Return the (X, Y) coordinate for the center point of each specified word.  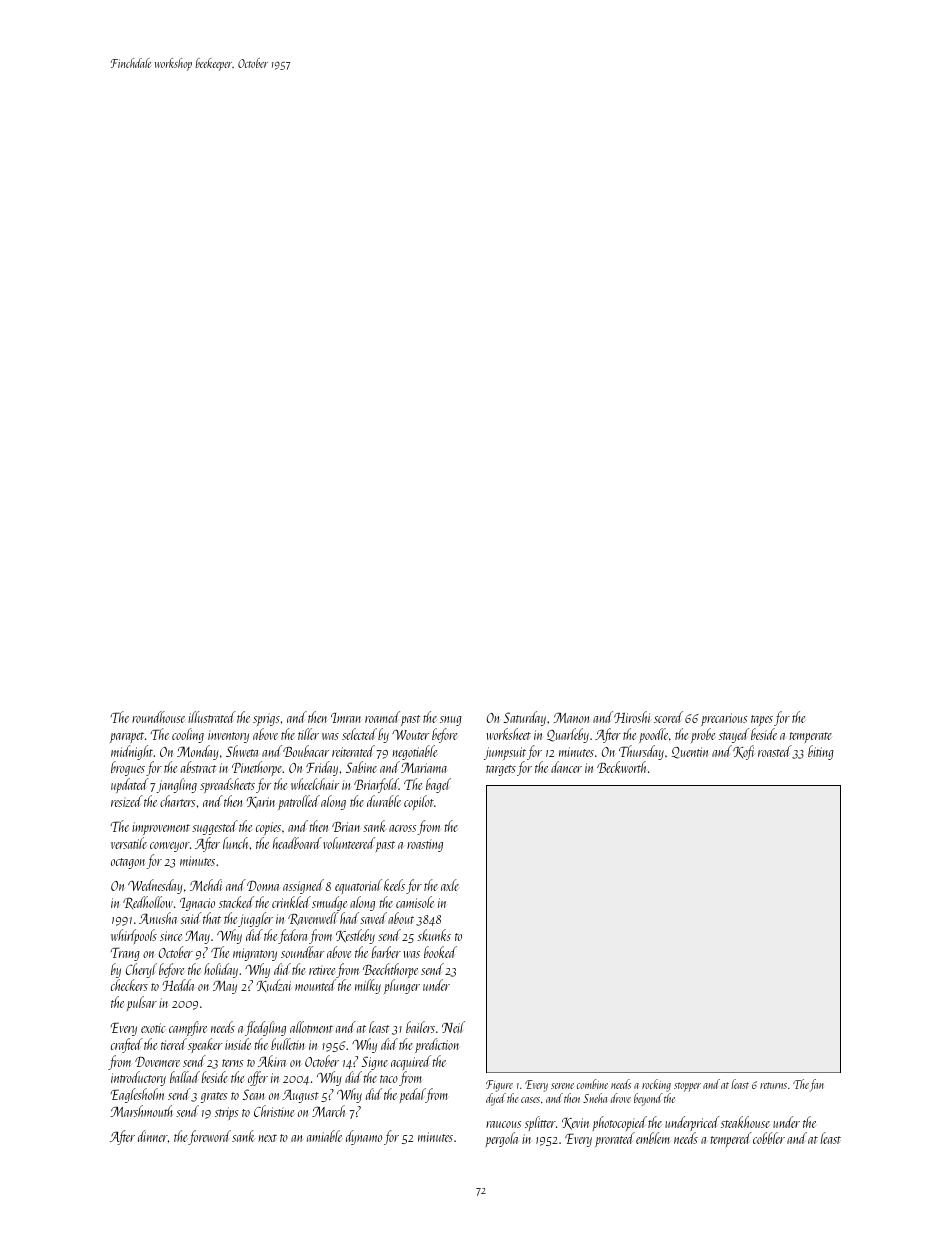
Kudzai (274, 985)
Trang (125, 954)
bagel (438, 785)
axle (450, 885)
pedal (412, 1095)
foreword (209, 1137)
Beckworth (621, 767)
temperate (810, 737)
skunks (434, 935)
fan (817, 1085)
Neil (453, 1027)
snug (451, 721)
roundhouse (158, 717)
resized (127, 801)
